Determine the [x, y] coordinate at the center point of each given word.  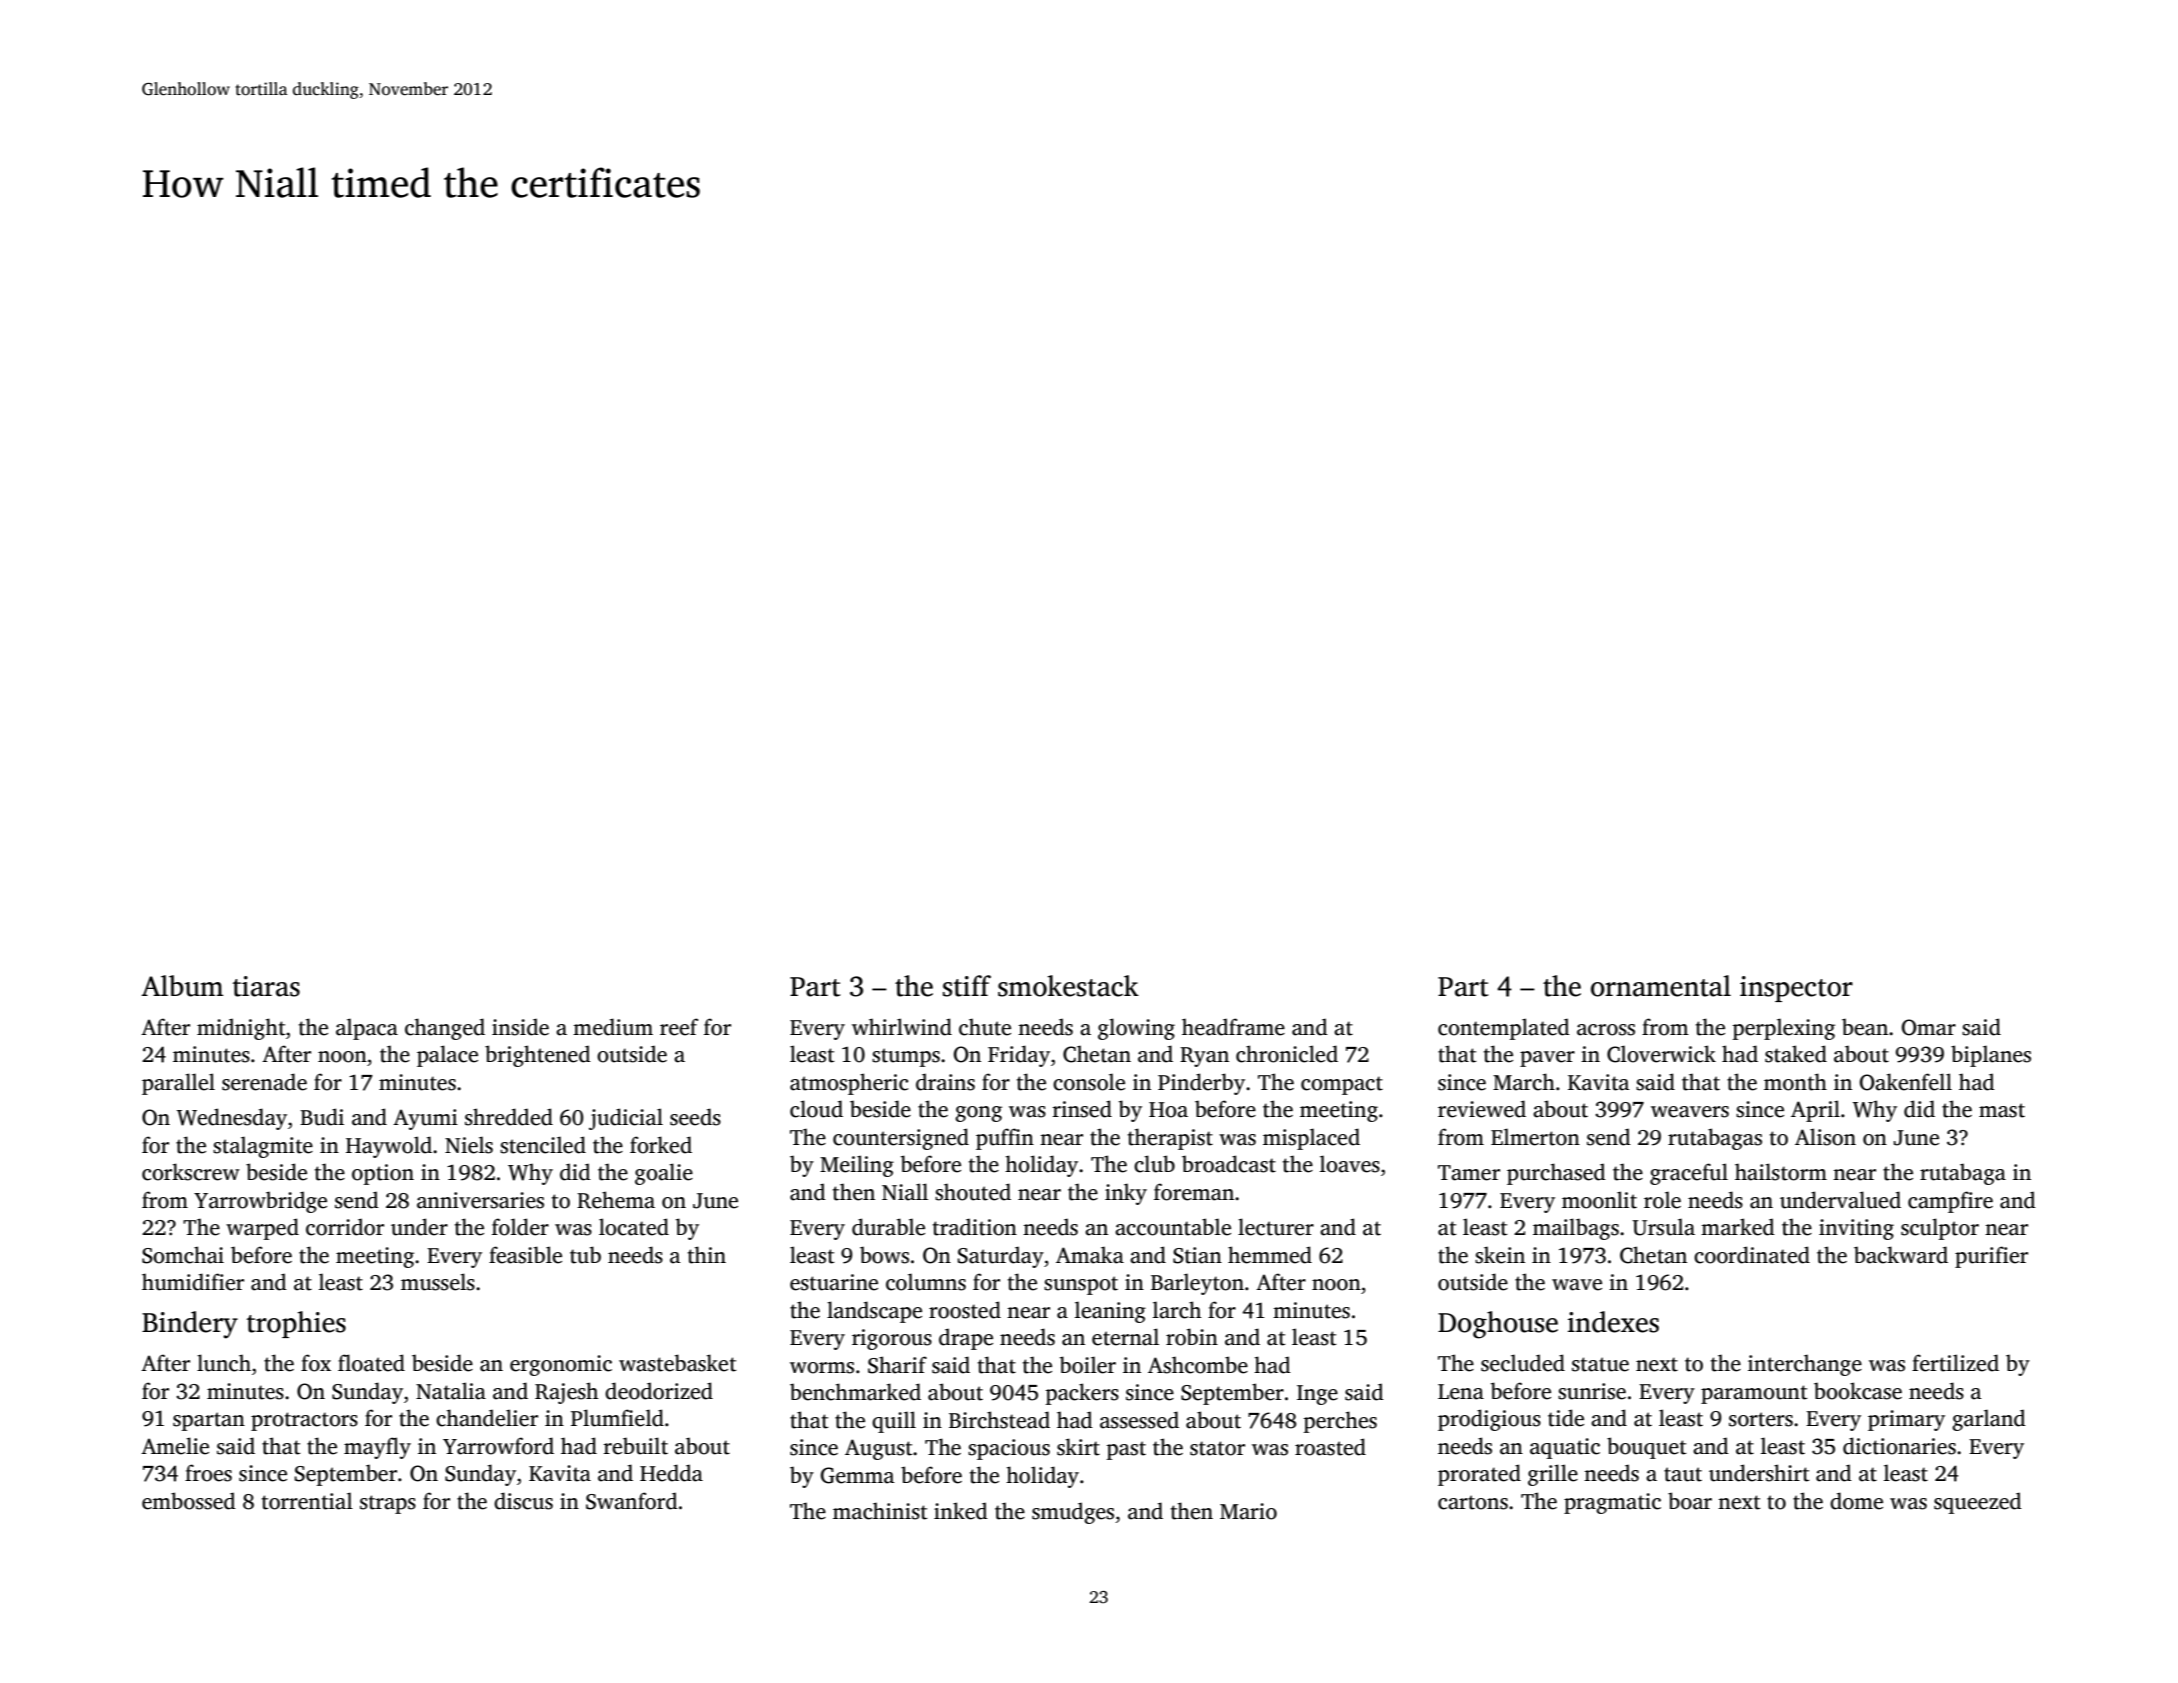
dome [1856, 1501]
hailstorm [1781, 1172]
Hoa [1168, 1110]
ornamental [1661, 986]
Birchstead [999, 1420]
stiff [967, 986]
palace [447, 1056]
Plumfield [617, 1418]
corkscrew [191, 1172]
